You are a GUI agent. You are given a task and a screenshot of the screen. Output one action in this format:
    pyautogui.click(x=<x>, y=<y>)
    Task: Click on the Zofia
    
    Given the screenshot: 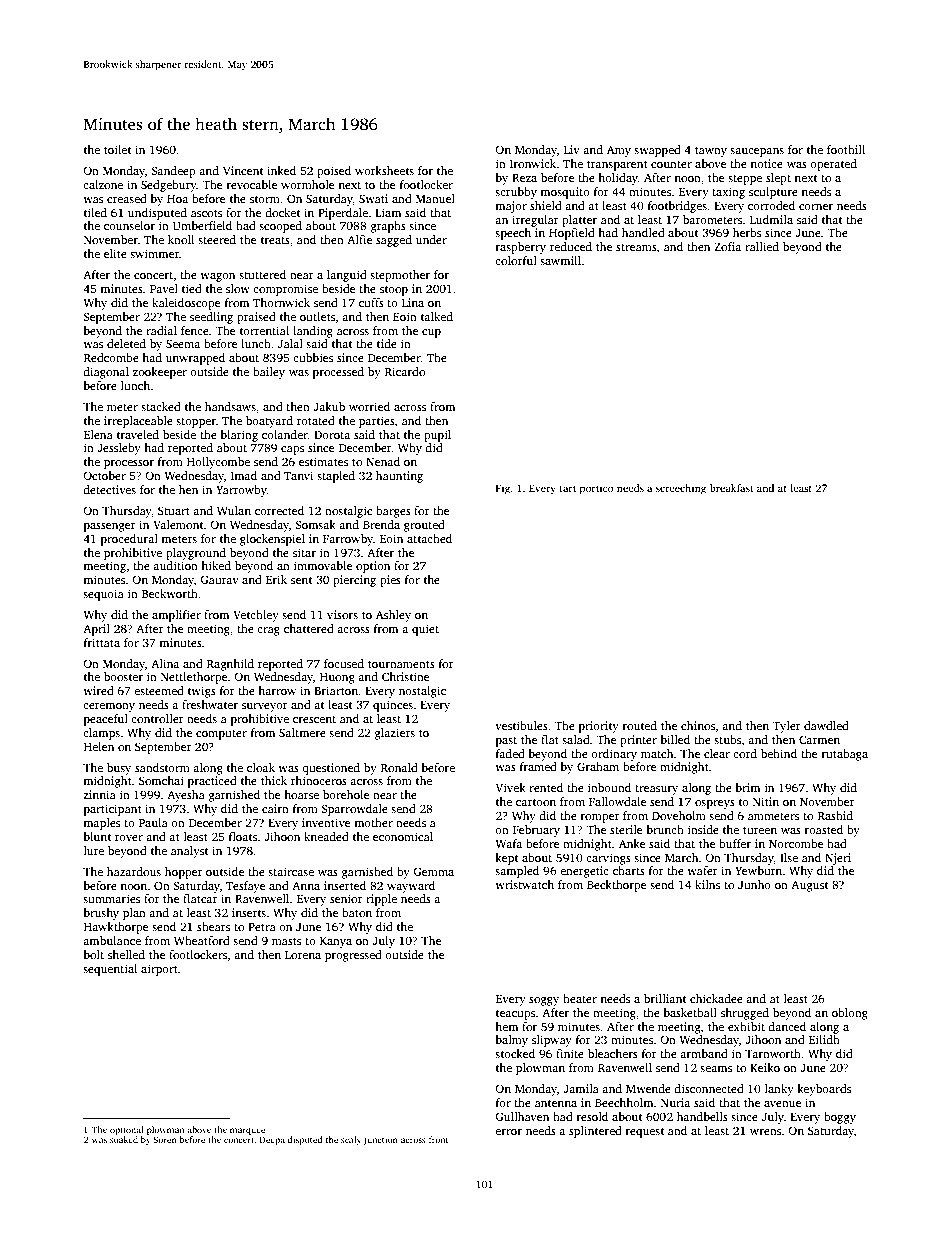 What is the action you would take?
    pyautogui.click(x=727, y=246)
